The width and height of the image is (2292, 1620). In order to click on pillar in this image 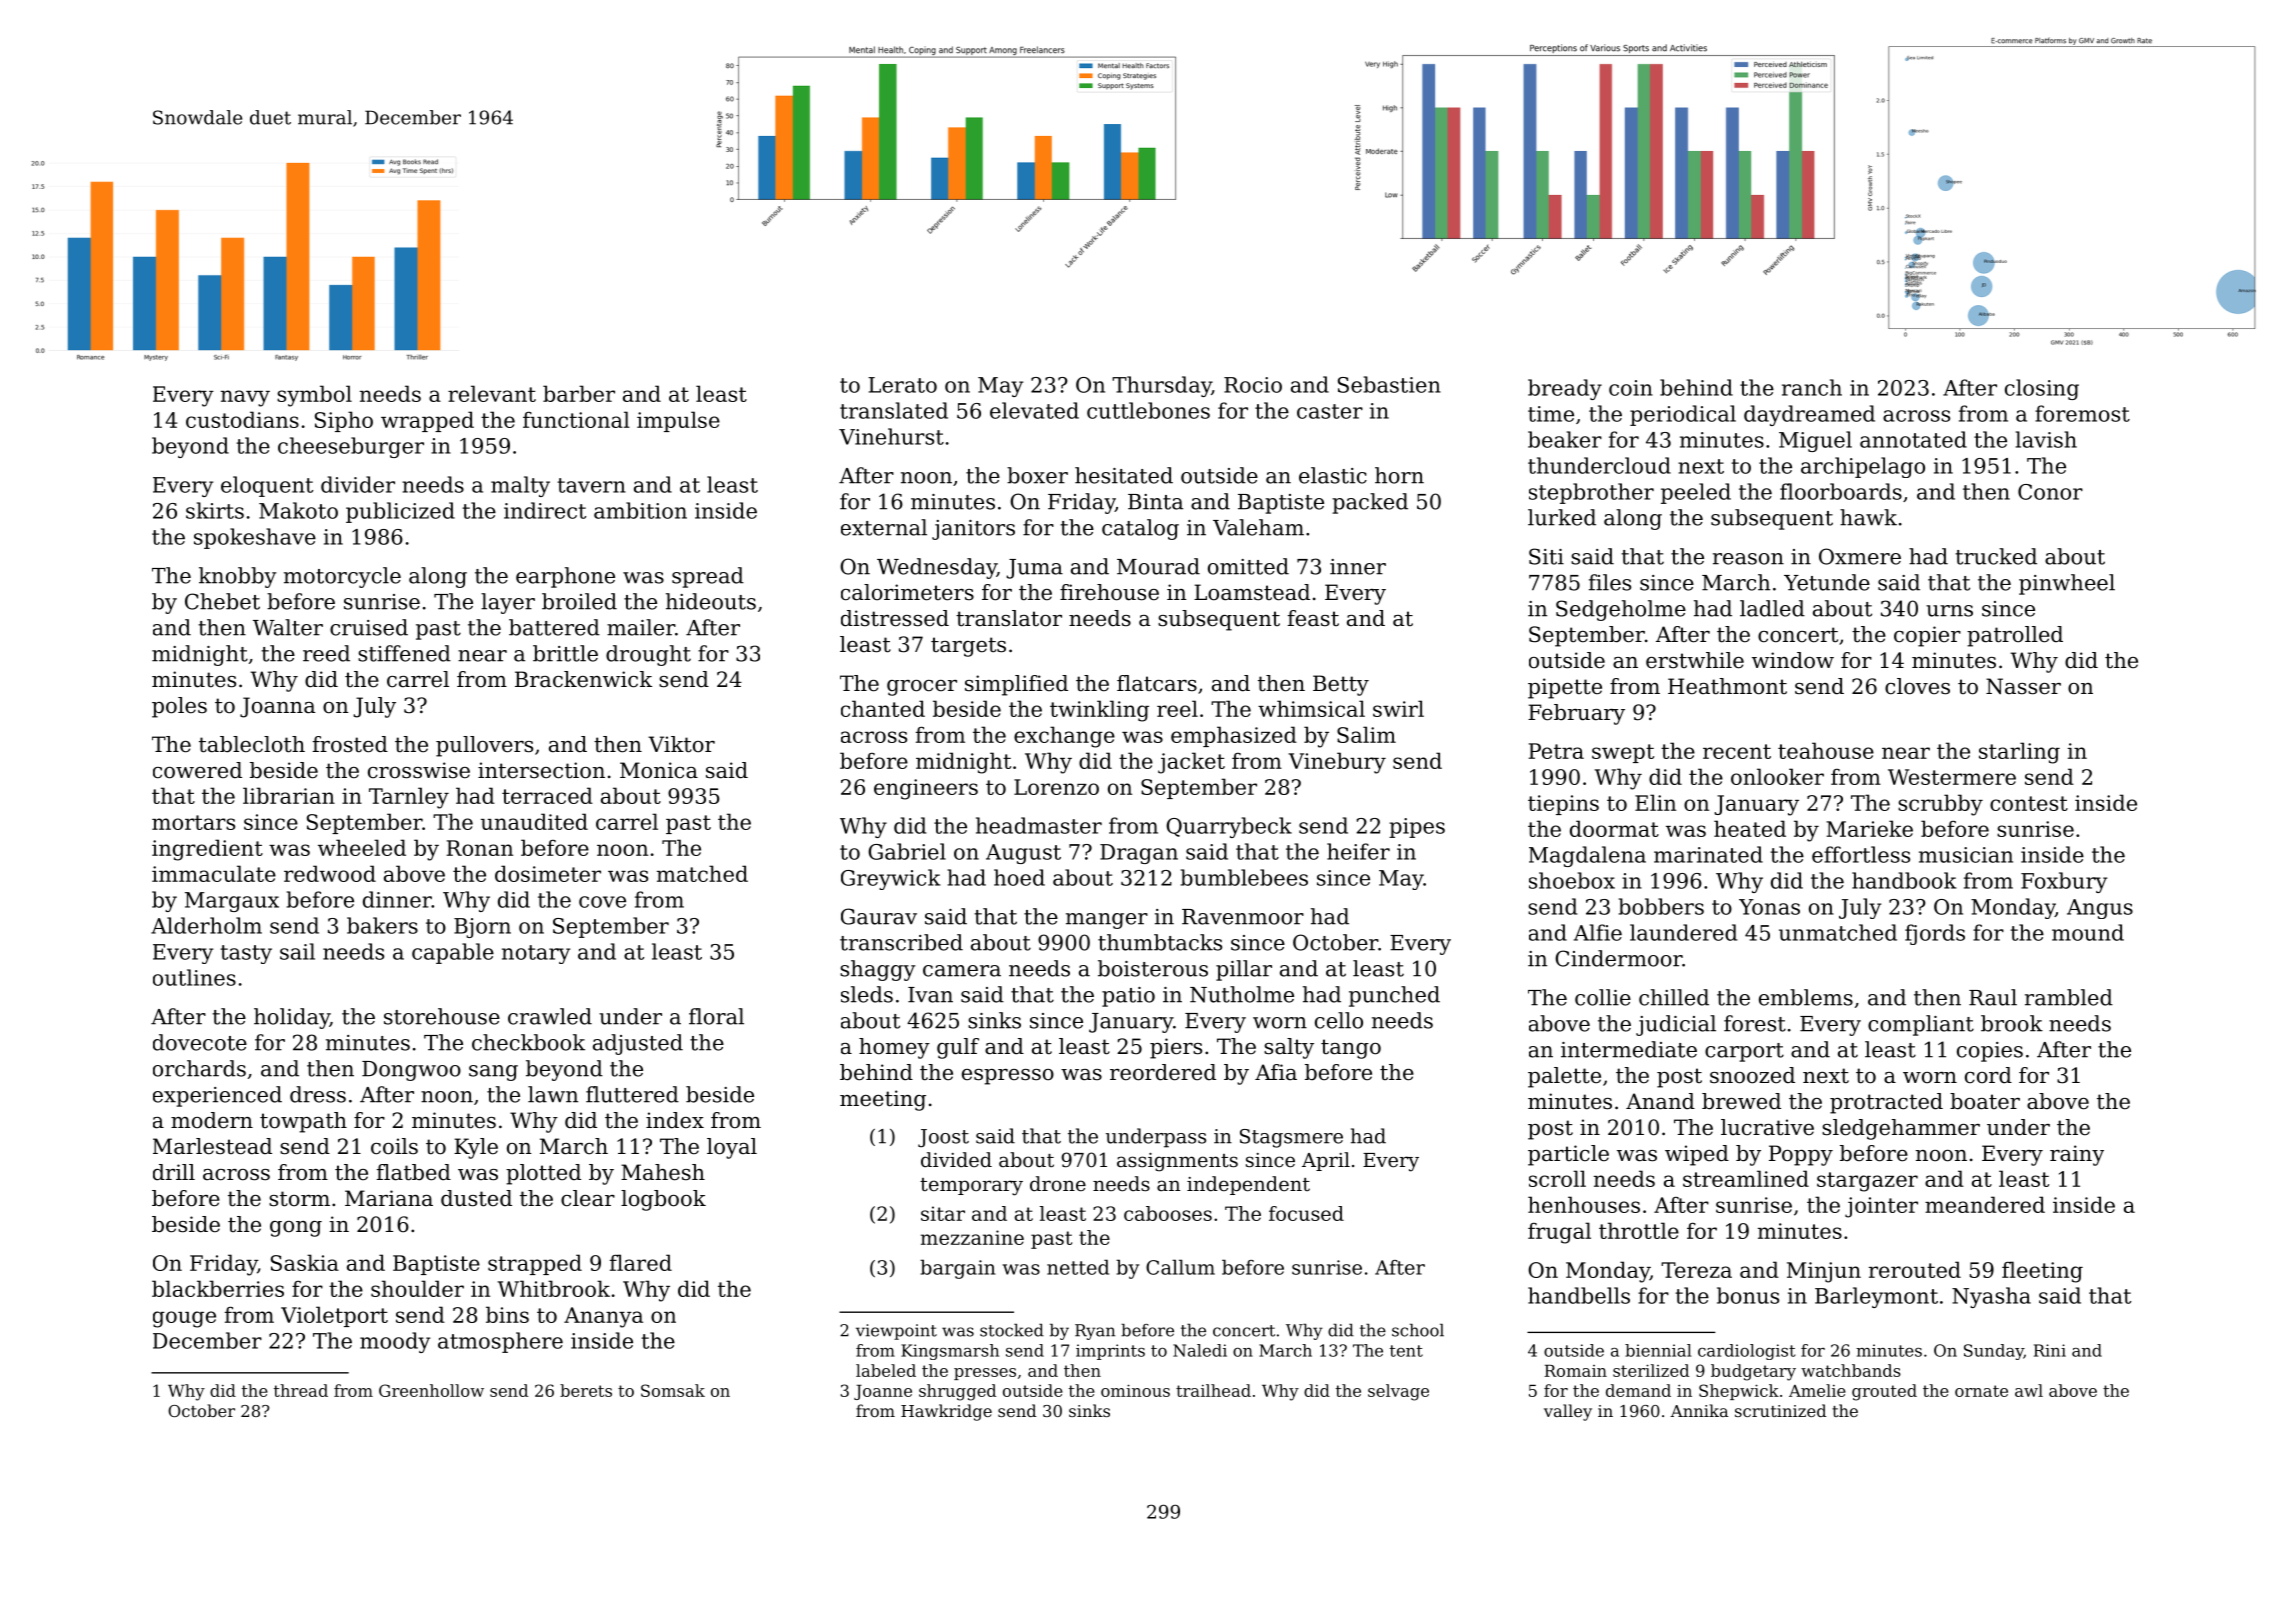, I will do `click(1244, 970)`.
